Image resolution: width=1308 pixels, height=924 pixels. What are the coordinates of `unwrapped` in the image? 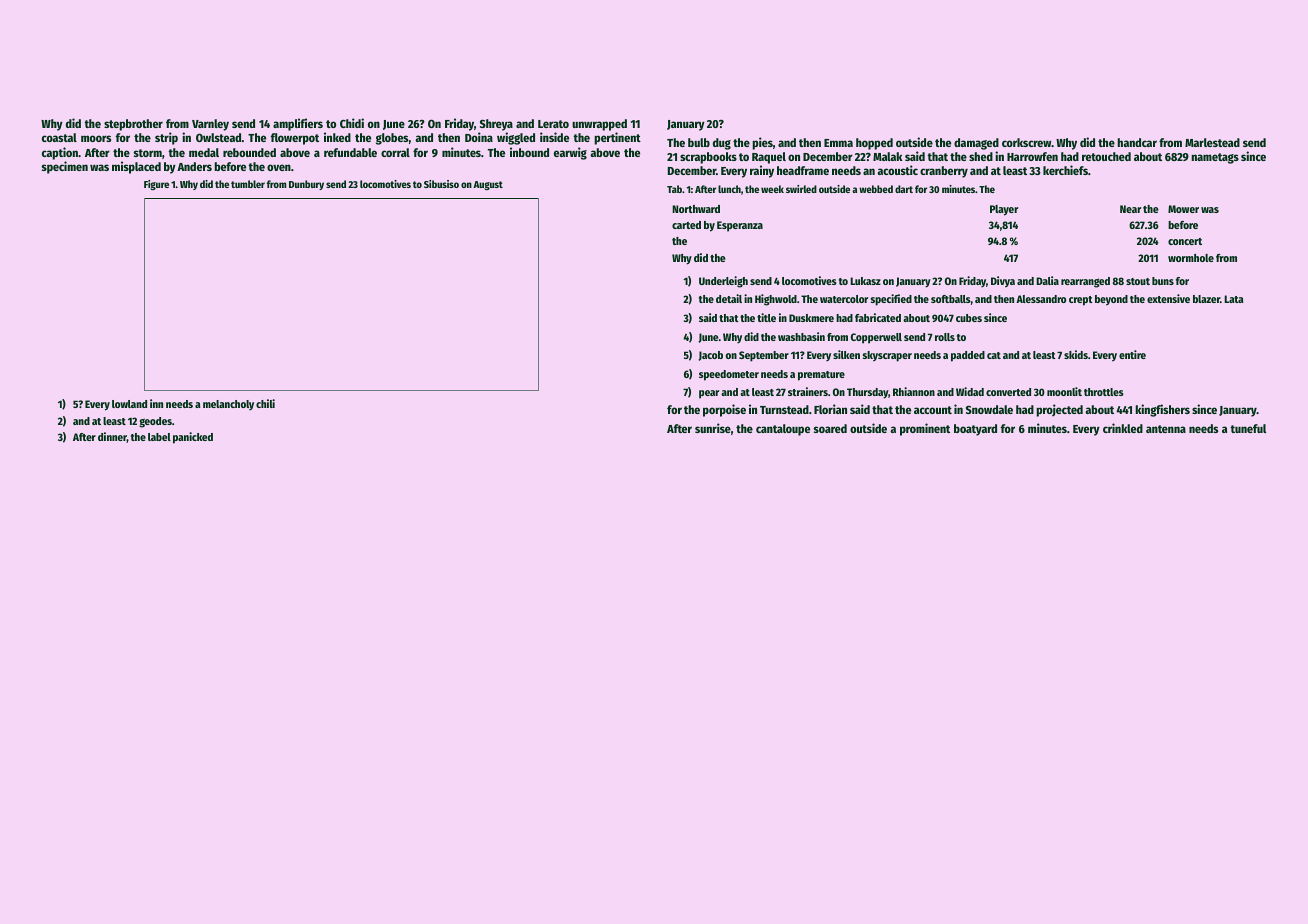 It's located at (599, 125).
